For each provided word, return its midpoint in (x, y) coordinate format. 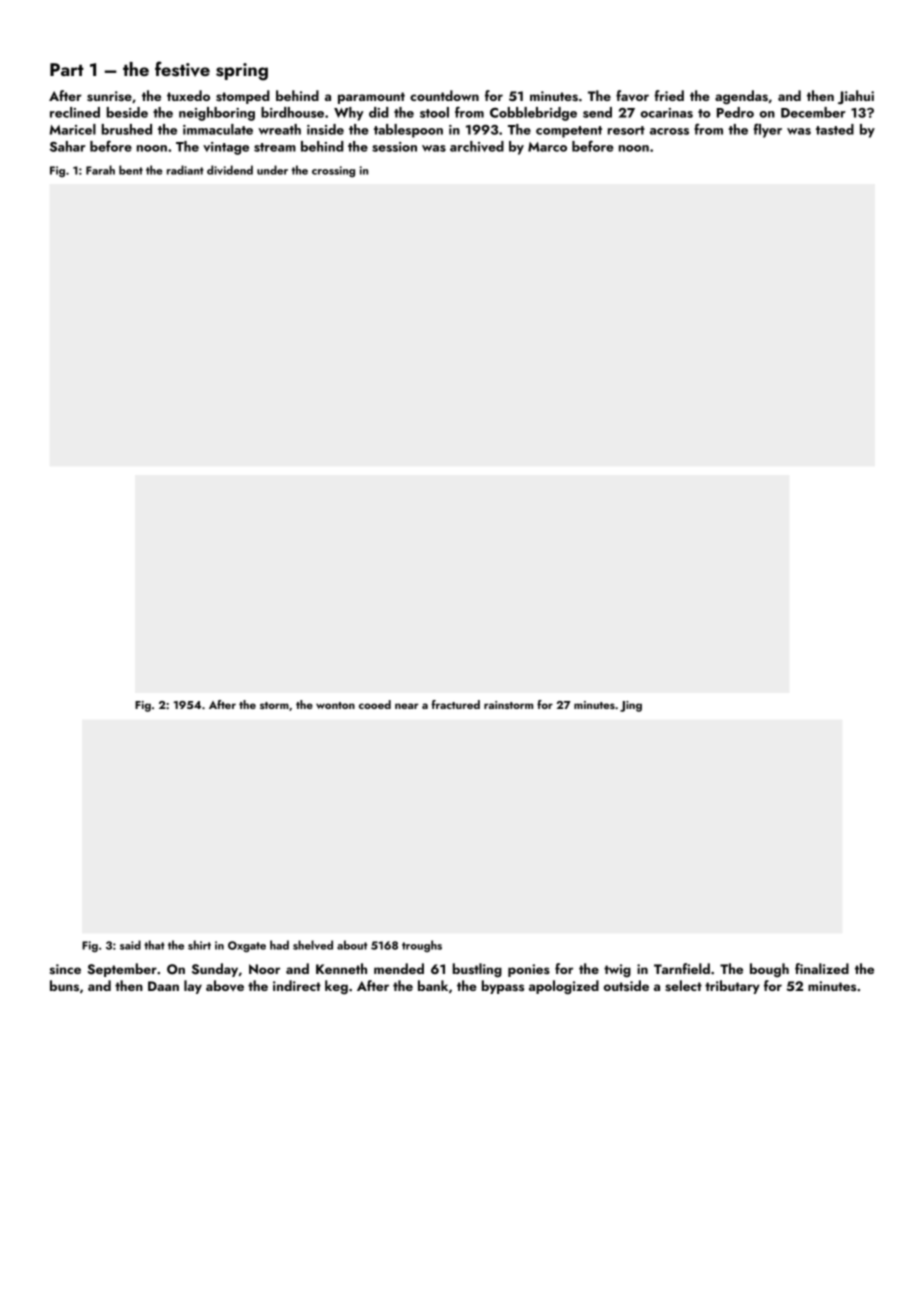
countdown (444, 95)
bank (433, 985)
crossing (333, 171)
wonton (335, 705)
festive (182, 69)
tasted (835, 129)
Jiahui (856, 97)
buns (64, 986)
